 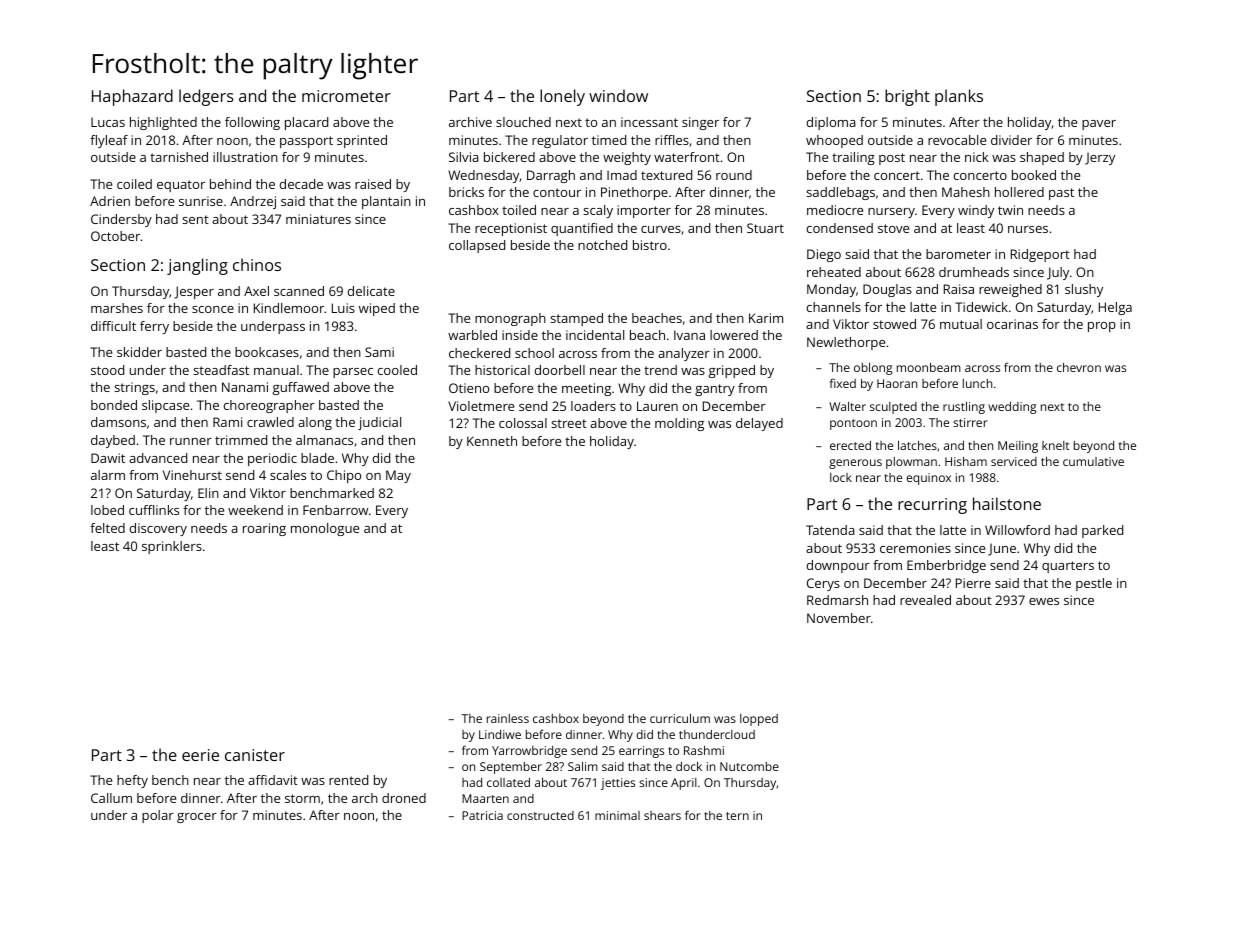 I want to click on hefty, so click(x=132, y=781).
